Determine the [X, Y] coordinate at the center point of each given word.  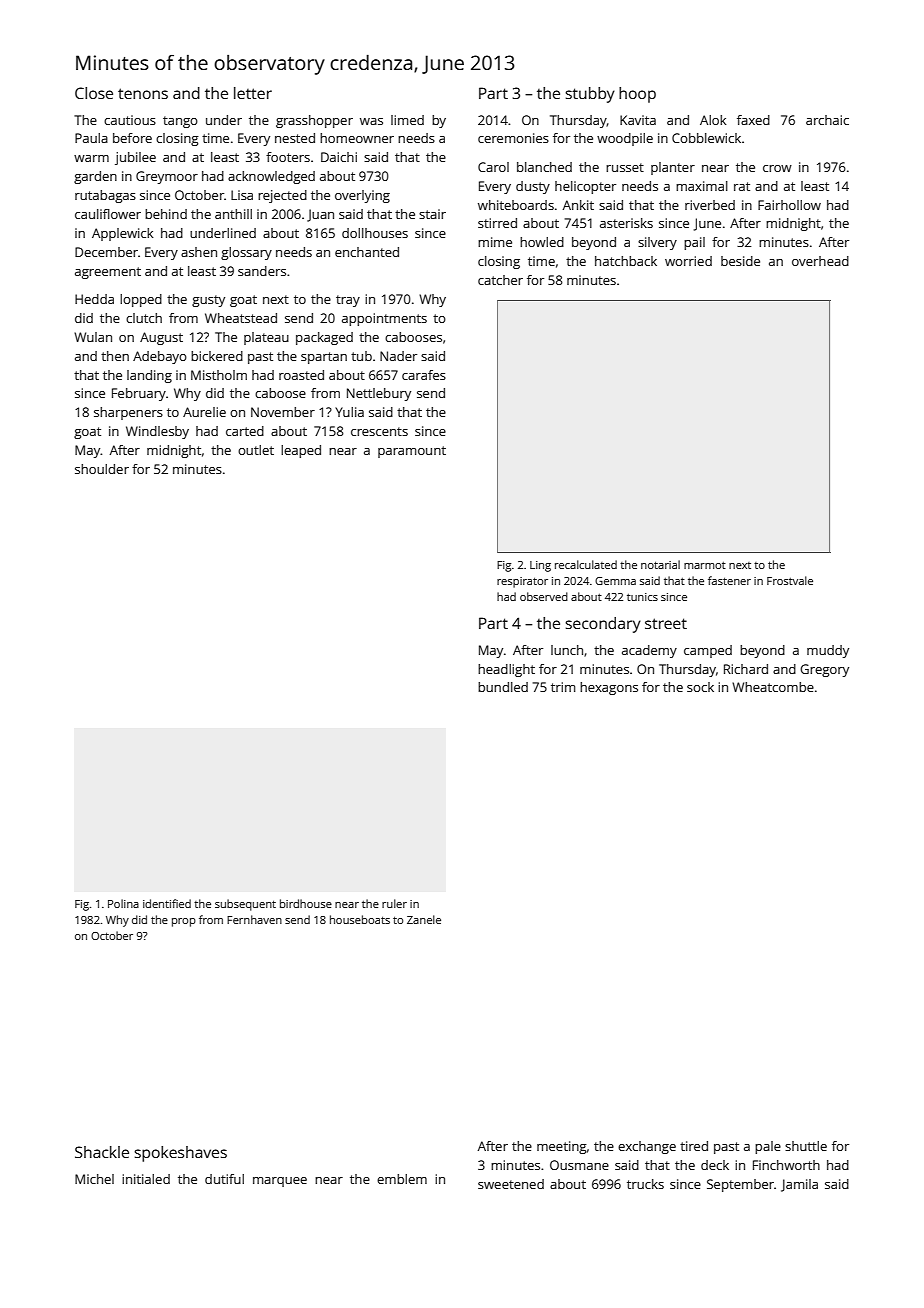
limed [407, 120]
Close [94, 93]
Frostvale [790, 580]
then [115, 356]
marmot [705, 565]
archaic [827, 120]
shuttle [806, 1146]
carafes [424, 375]
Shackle [102, 1152]
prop [184, 922]
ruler [394, 903]
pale [768, 1147]
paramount [412, 452]
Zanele [424, 919]
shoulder [102, 469]
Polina [123, 903]
